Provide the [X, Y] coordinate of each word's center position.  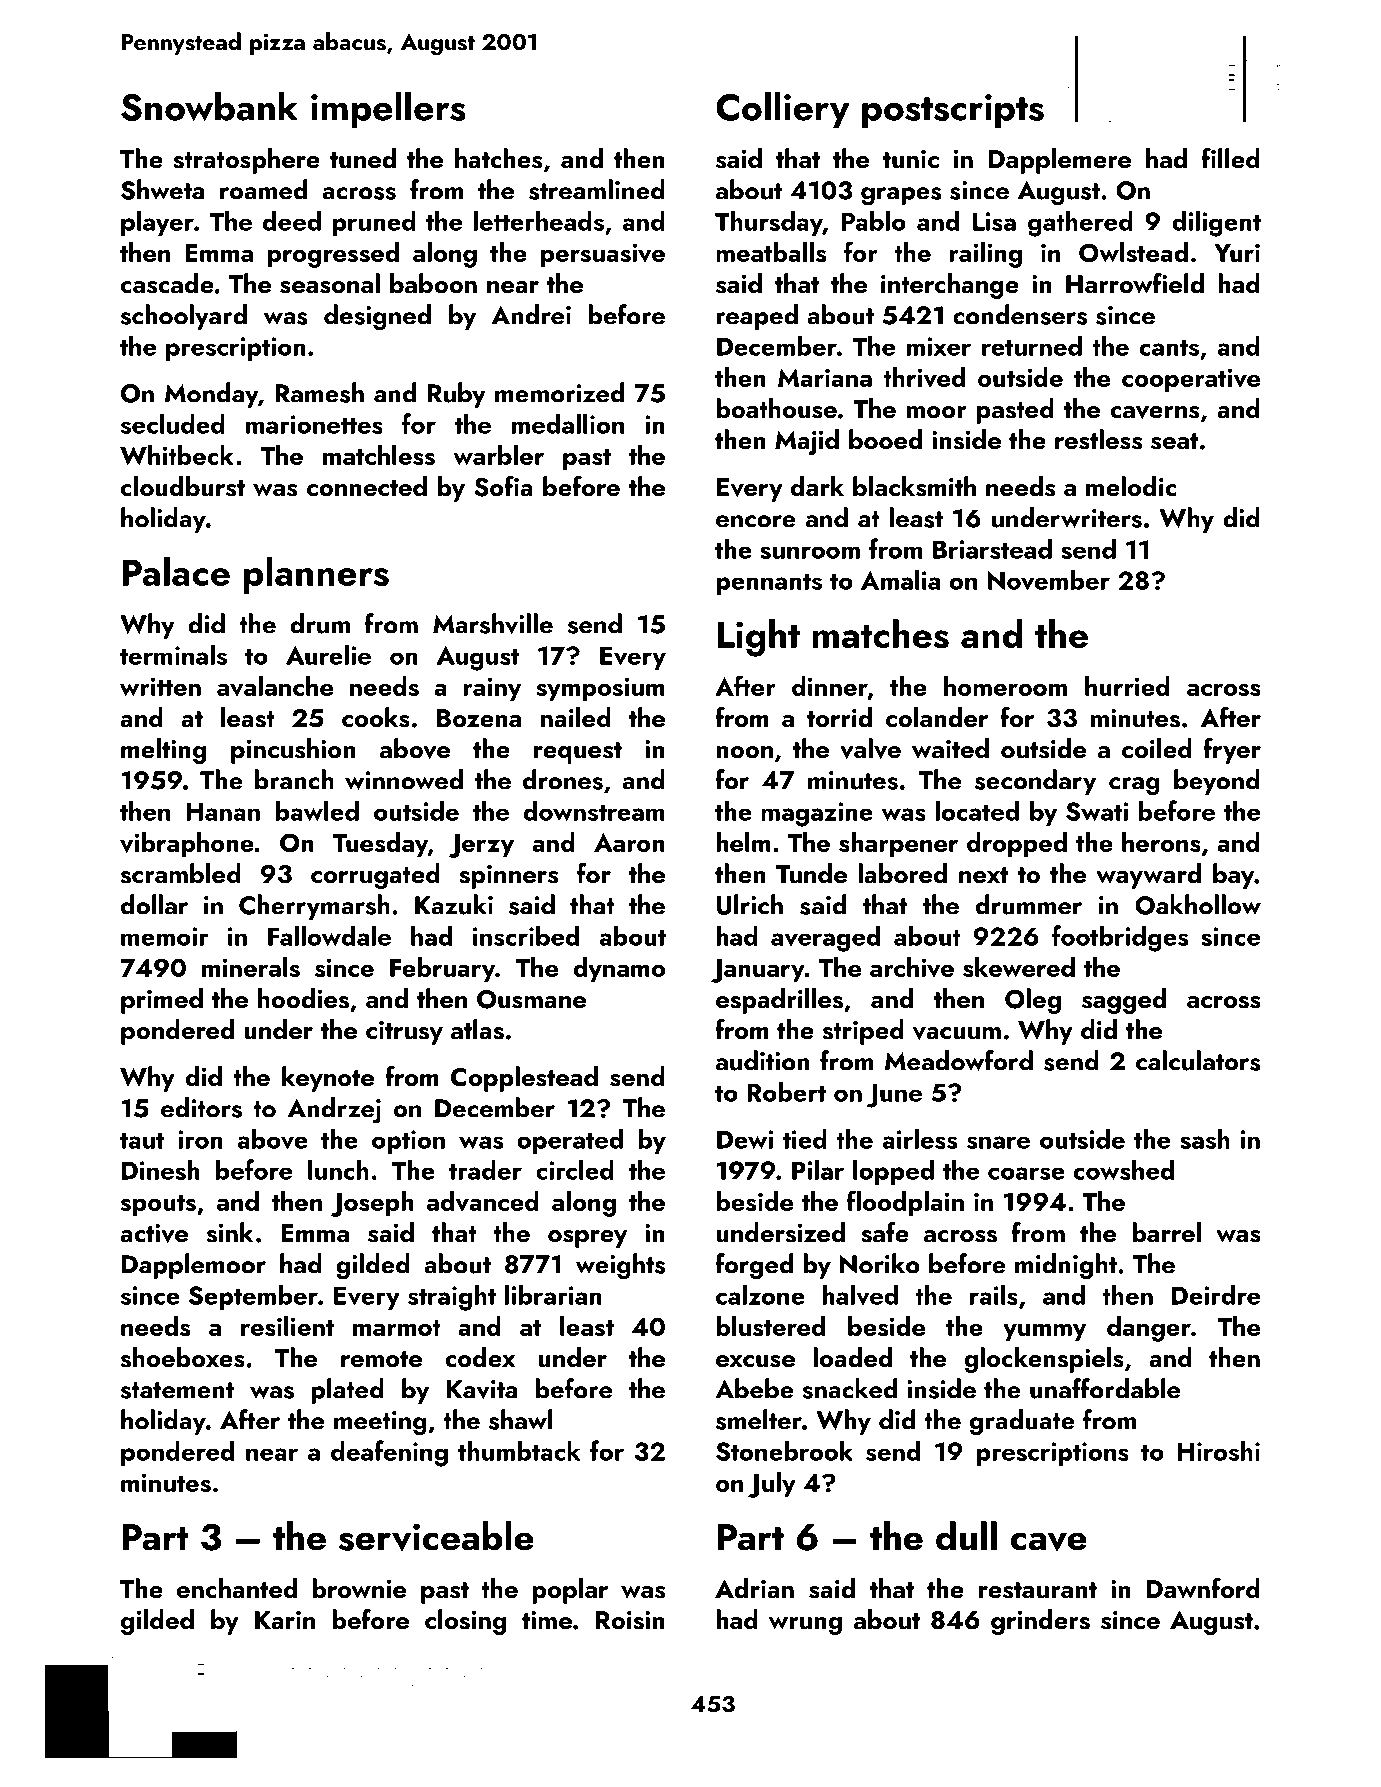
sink [230, 1232]
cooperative [1191, 380]
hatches [498, 158]
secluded [173, 423]
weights [620, 1266]
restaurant [1038, 1590]
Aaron [629, 842]
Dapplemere [1060, 161]
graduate [1022, 1422]
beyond [1217, 782]
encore [756, 521]
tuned [363, 158]
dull [966, 1536]
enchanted [237, 1588]
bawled [317, 810]
